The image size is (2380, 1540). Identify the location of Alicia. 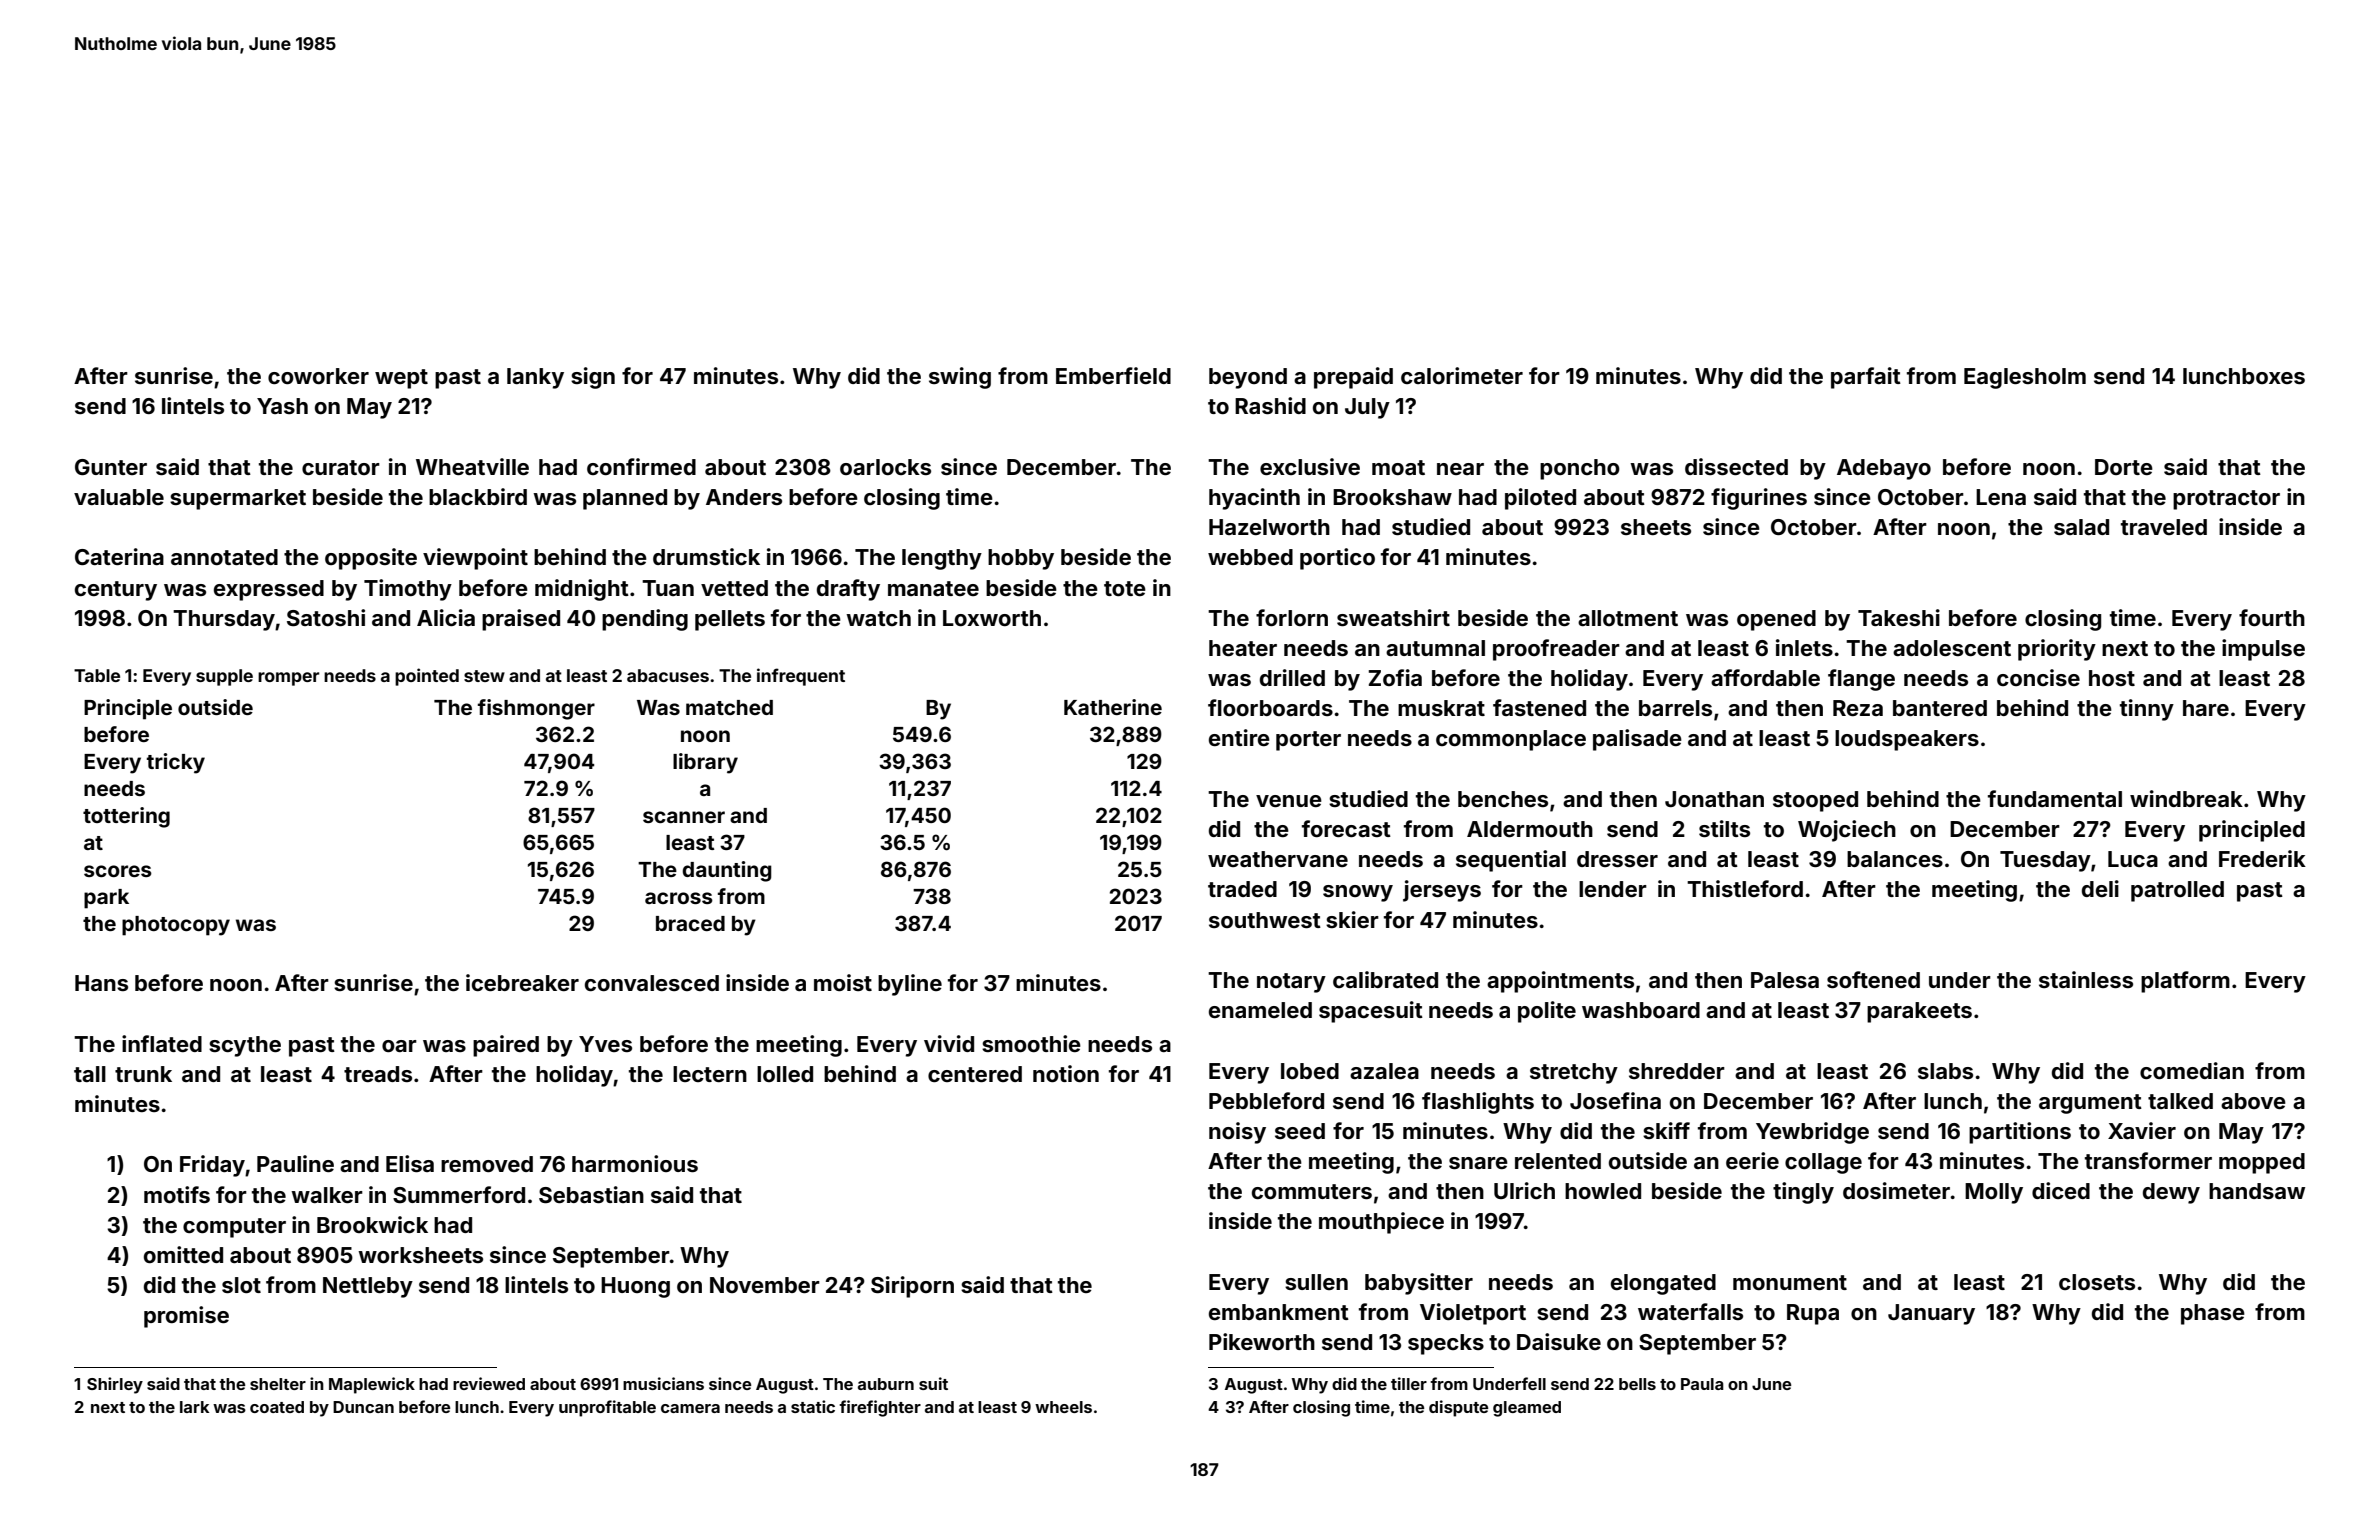
(446, 617).
